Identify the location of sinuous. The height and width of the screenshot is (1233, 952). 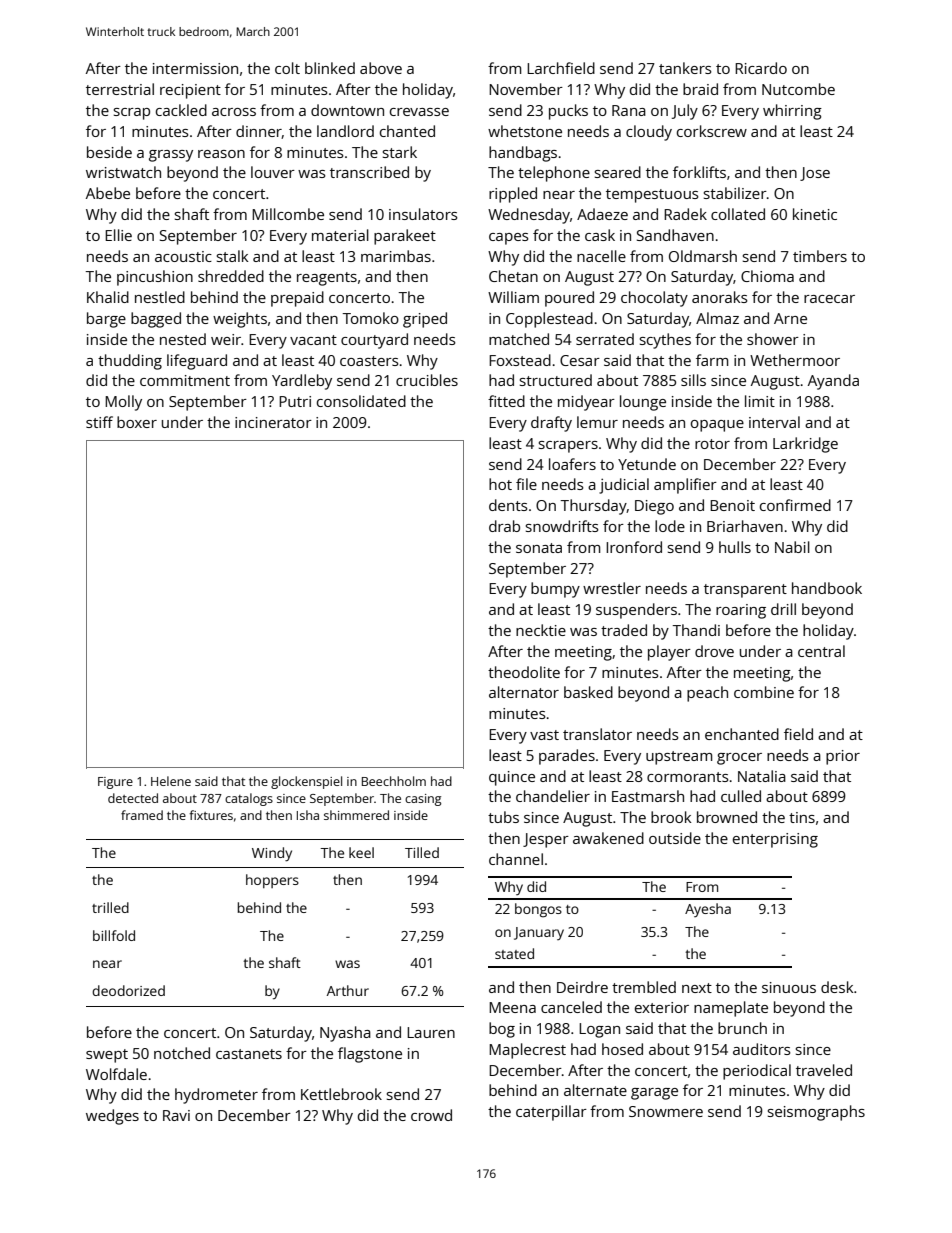
(789, 987).
